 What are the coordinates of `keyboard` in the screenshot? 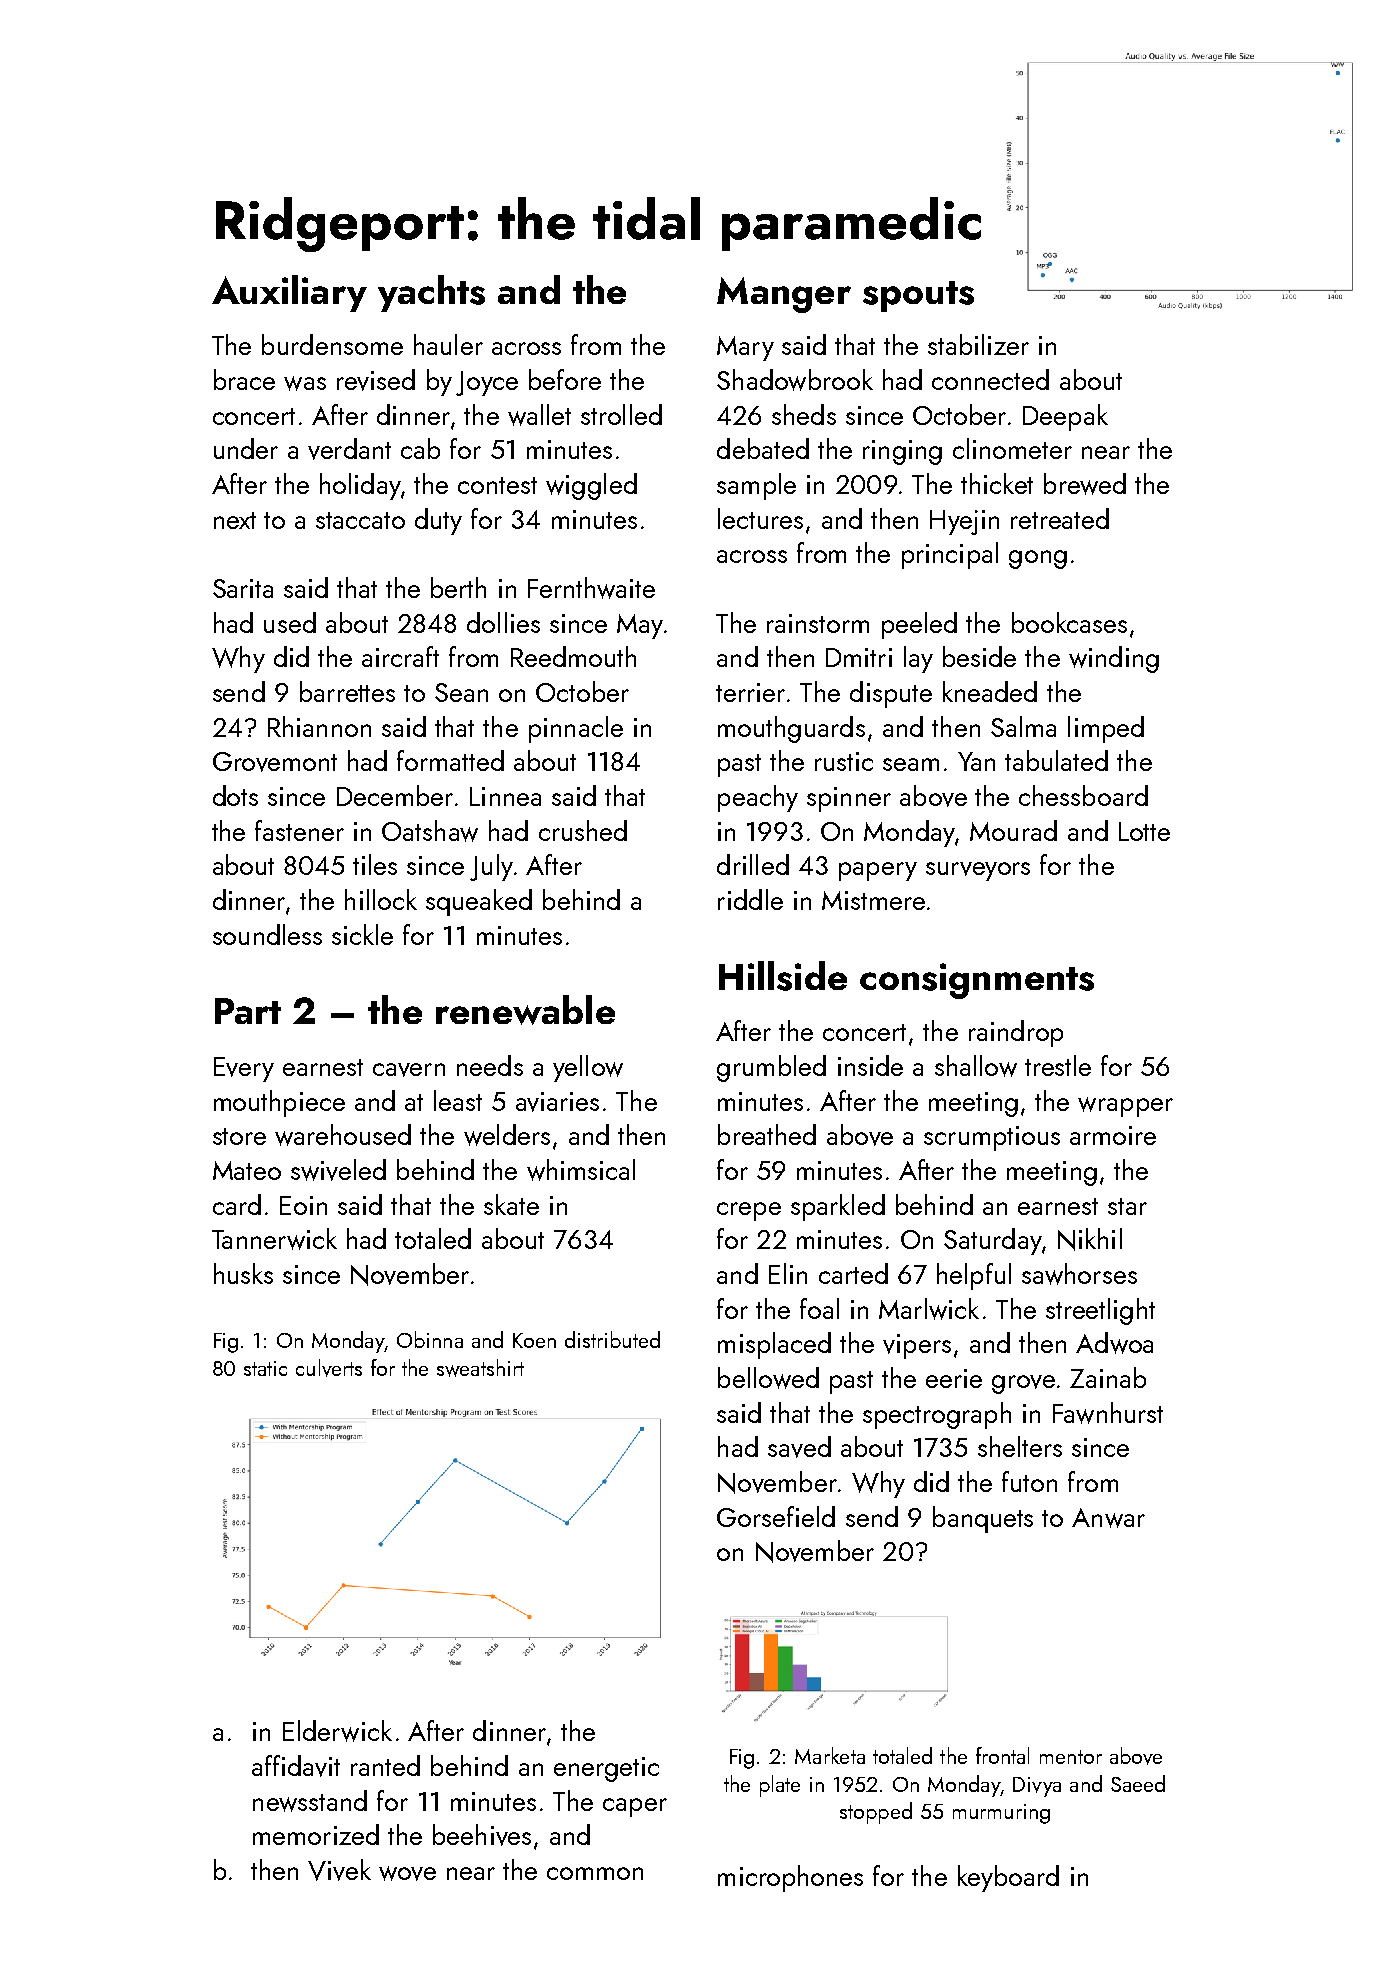 It's located at (1008, 1878).
